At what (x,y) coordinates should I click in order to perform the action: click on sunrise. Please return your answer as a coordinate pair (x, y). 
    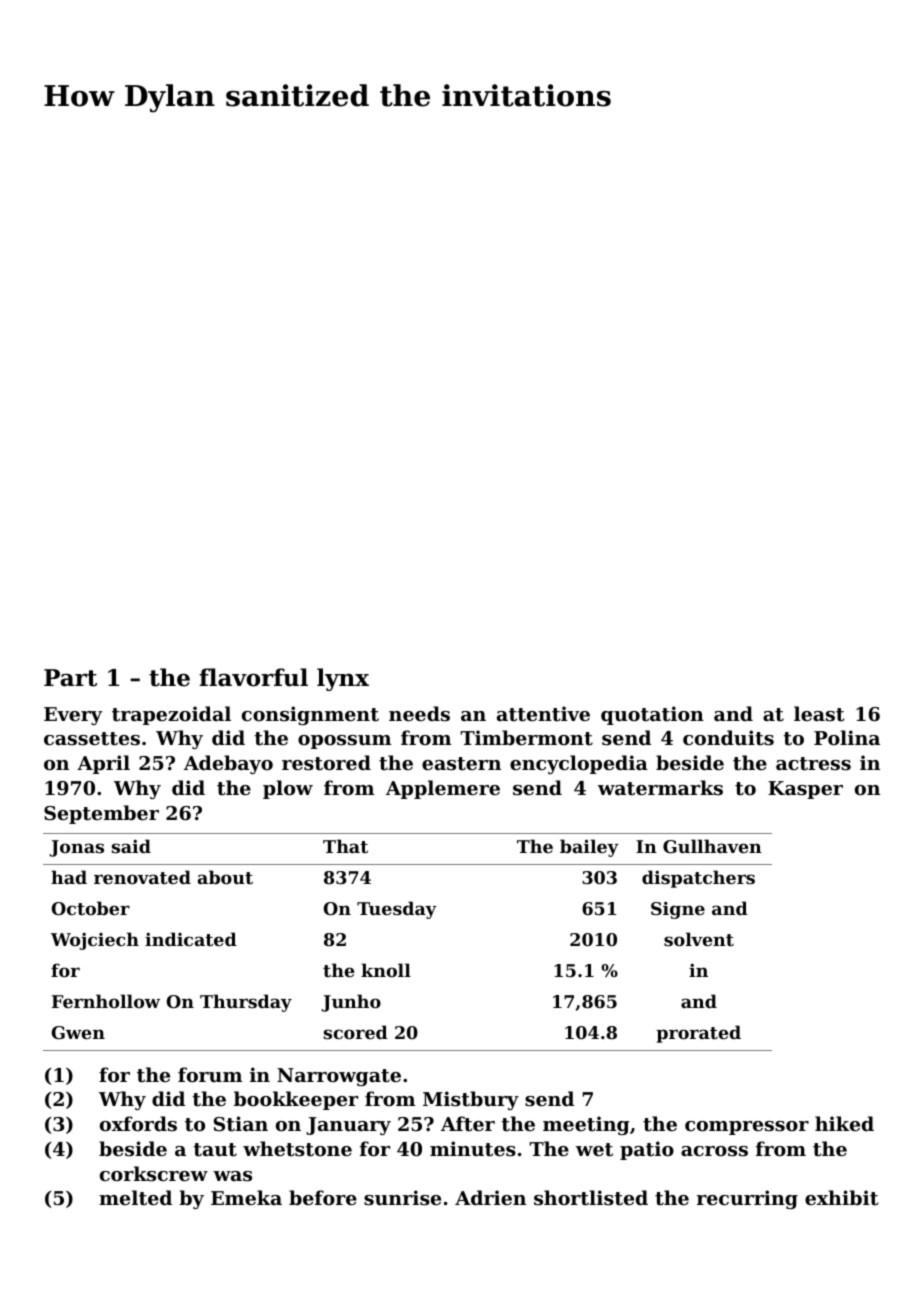
    Looking at the image, I should click on (402, 1198).
